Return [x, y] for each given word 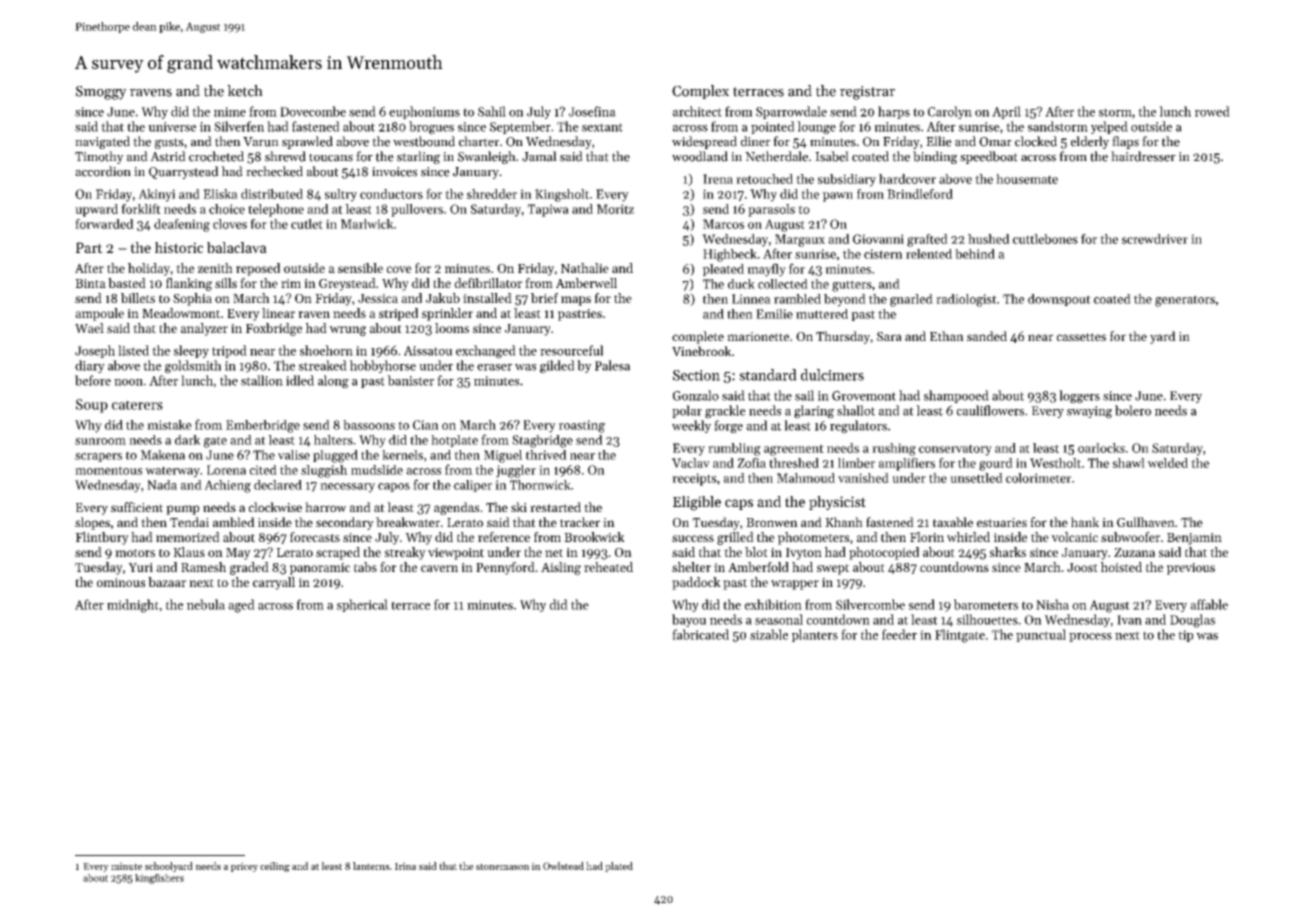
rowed [1212, 111]
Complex [700, 92]
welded [1167, 463]
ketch [245, 91]
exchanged [486, 352]
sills [226, 283]
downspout [1059, 300]
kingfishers [159, 879]
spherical [362, 605]
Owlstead [563, 866]
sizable [769, 634]
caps [739, 504]
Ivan [1129, 620]
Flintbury [102, 538]
